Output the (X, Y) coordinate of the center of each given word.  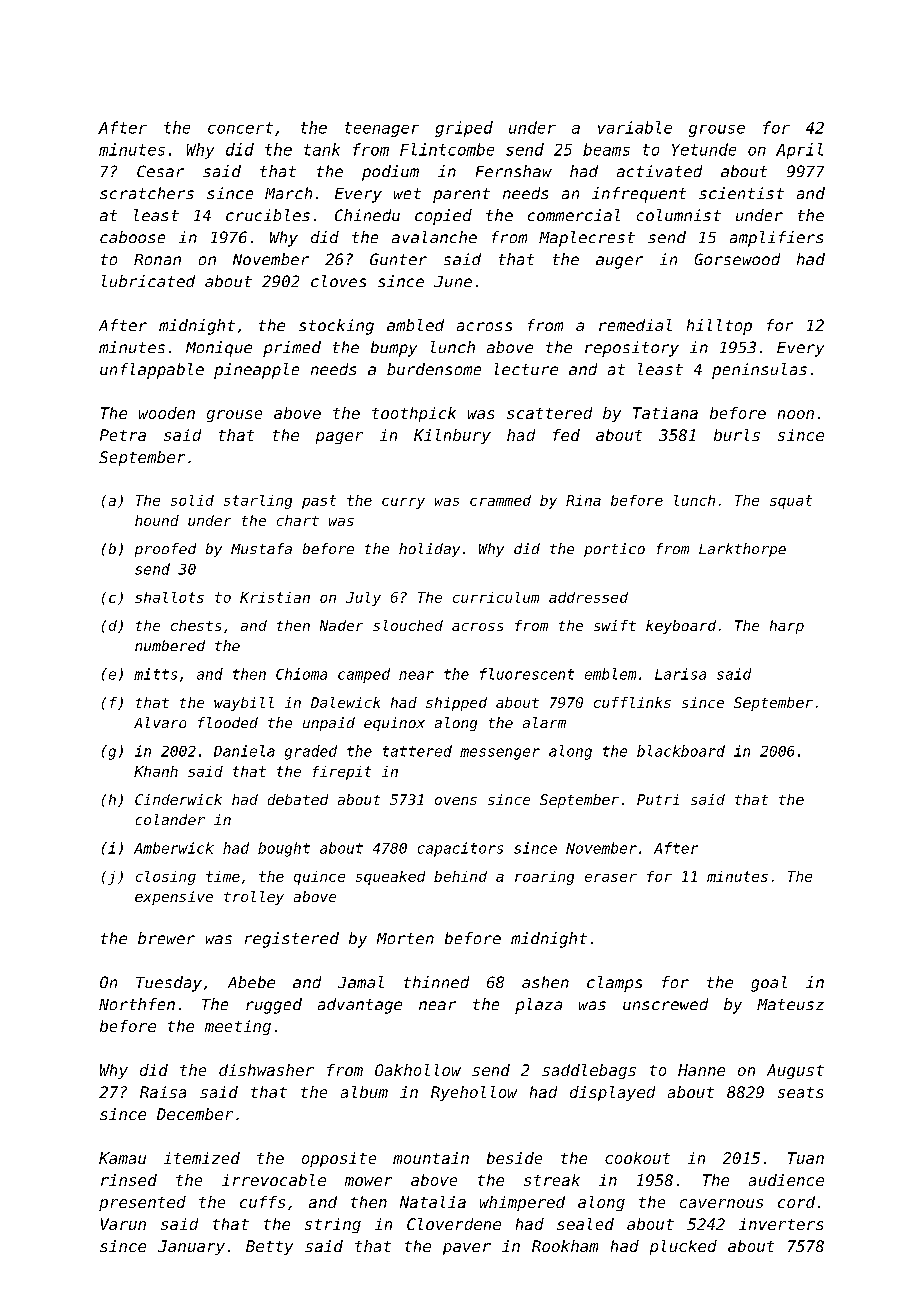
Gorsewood (737, 259)
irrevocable (274, 1180)
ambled (415, 325)
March (288, 193)
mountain (431, 1158)
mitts (155, 674)
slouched (408, 625)
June (453, 281)
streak (552, 1180)
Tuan (806, 1158)
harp (787, 627)
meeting (238, 1027)
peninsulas (759, 371)
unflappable (152, 371)
